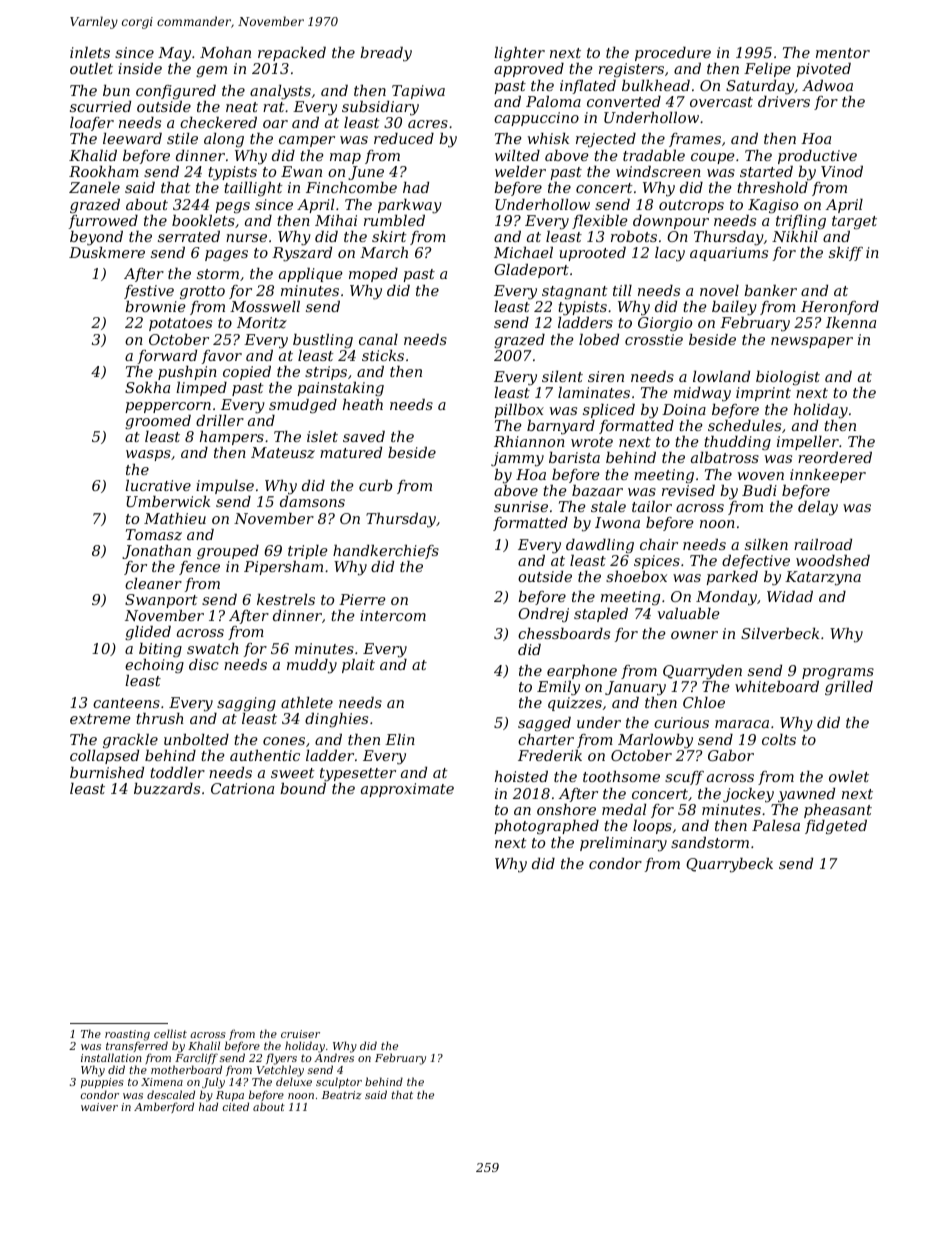  I want to click on roasting, so click(127, 1036).
